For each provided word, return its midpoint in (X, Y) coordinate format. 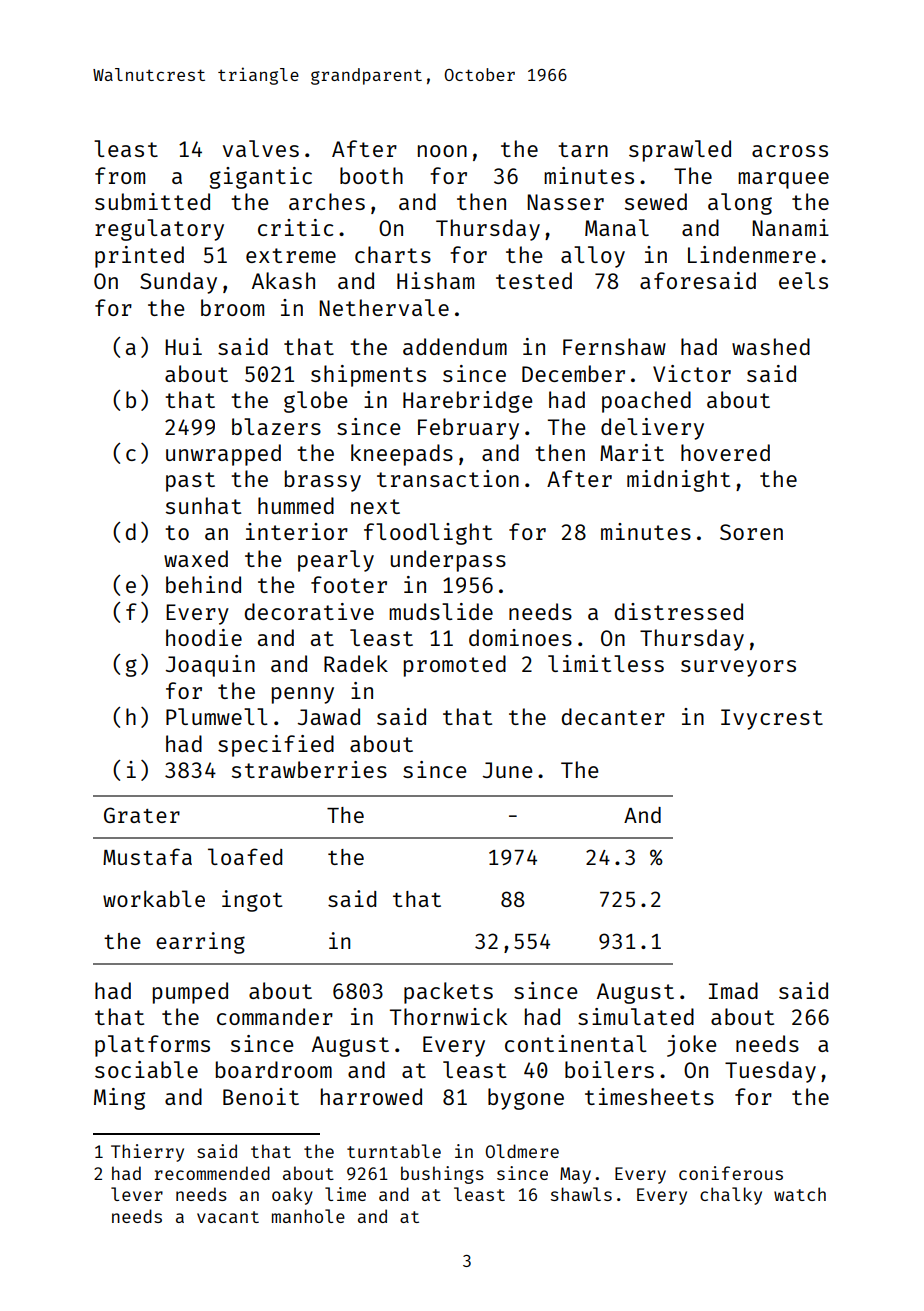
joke (691, 1046)
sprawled (680, 151)
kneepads (402, 455)
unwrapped (223, 455)
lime (345, 1194)
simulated (636, 1016)
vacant (228, 1217)
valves (261, 148)
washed (771, 346)
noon (442, 151)
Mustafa (147, 856)
